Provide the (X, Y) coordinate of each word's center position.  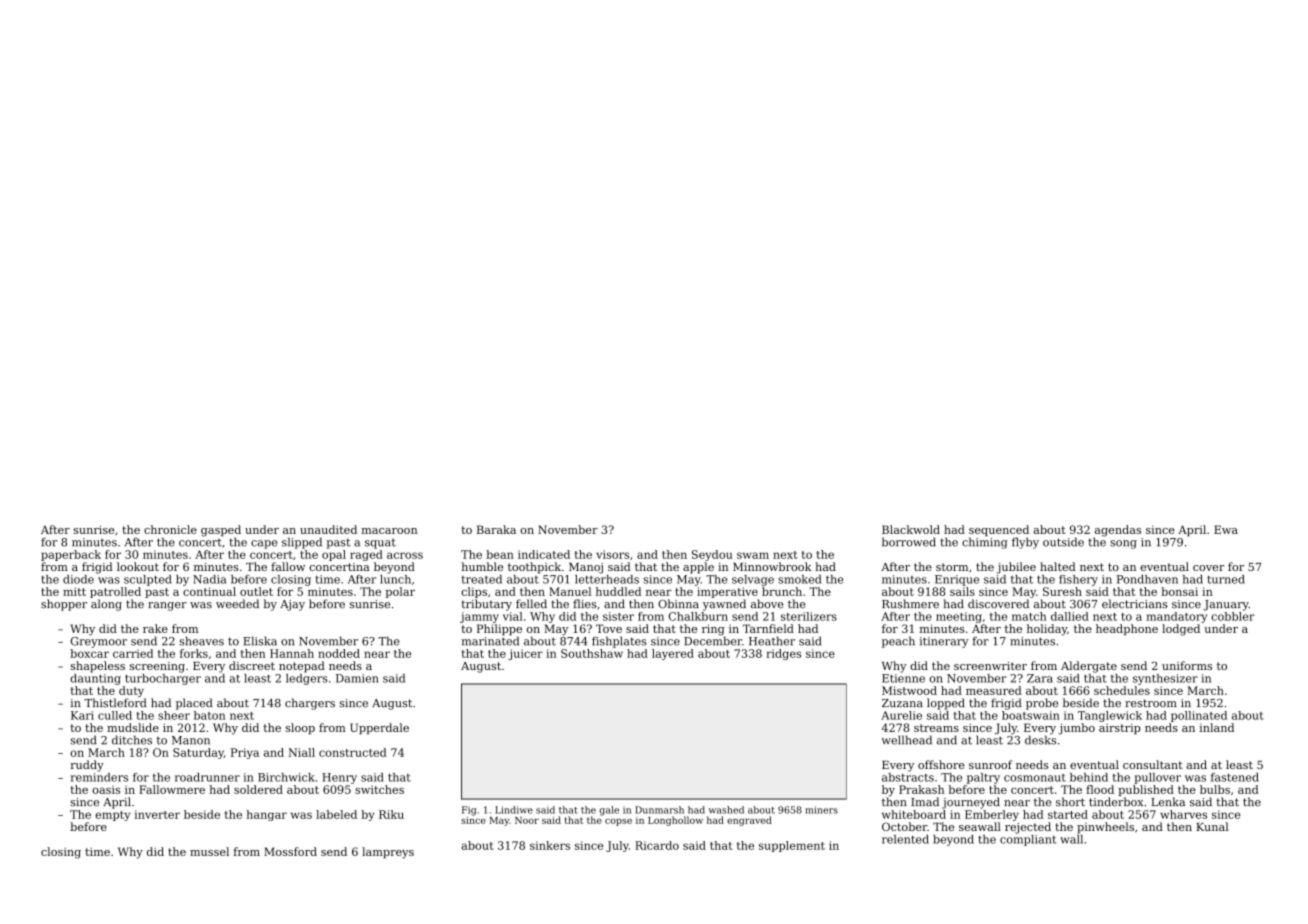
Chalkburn (698, 616)
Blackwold (911, 529)
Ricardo (657, 845)
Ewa (1226, 529)
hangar (266, 815)
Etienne (903, 678)
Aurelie (901, 715)
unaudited (328, 529)
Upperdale (379, 728)
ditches (132, 740)
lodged (1181, 630)
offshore (941, 764)
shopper (64, 605)
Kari (82, 715)
